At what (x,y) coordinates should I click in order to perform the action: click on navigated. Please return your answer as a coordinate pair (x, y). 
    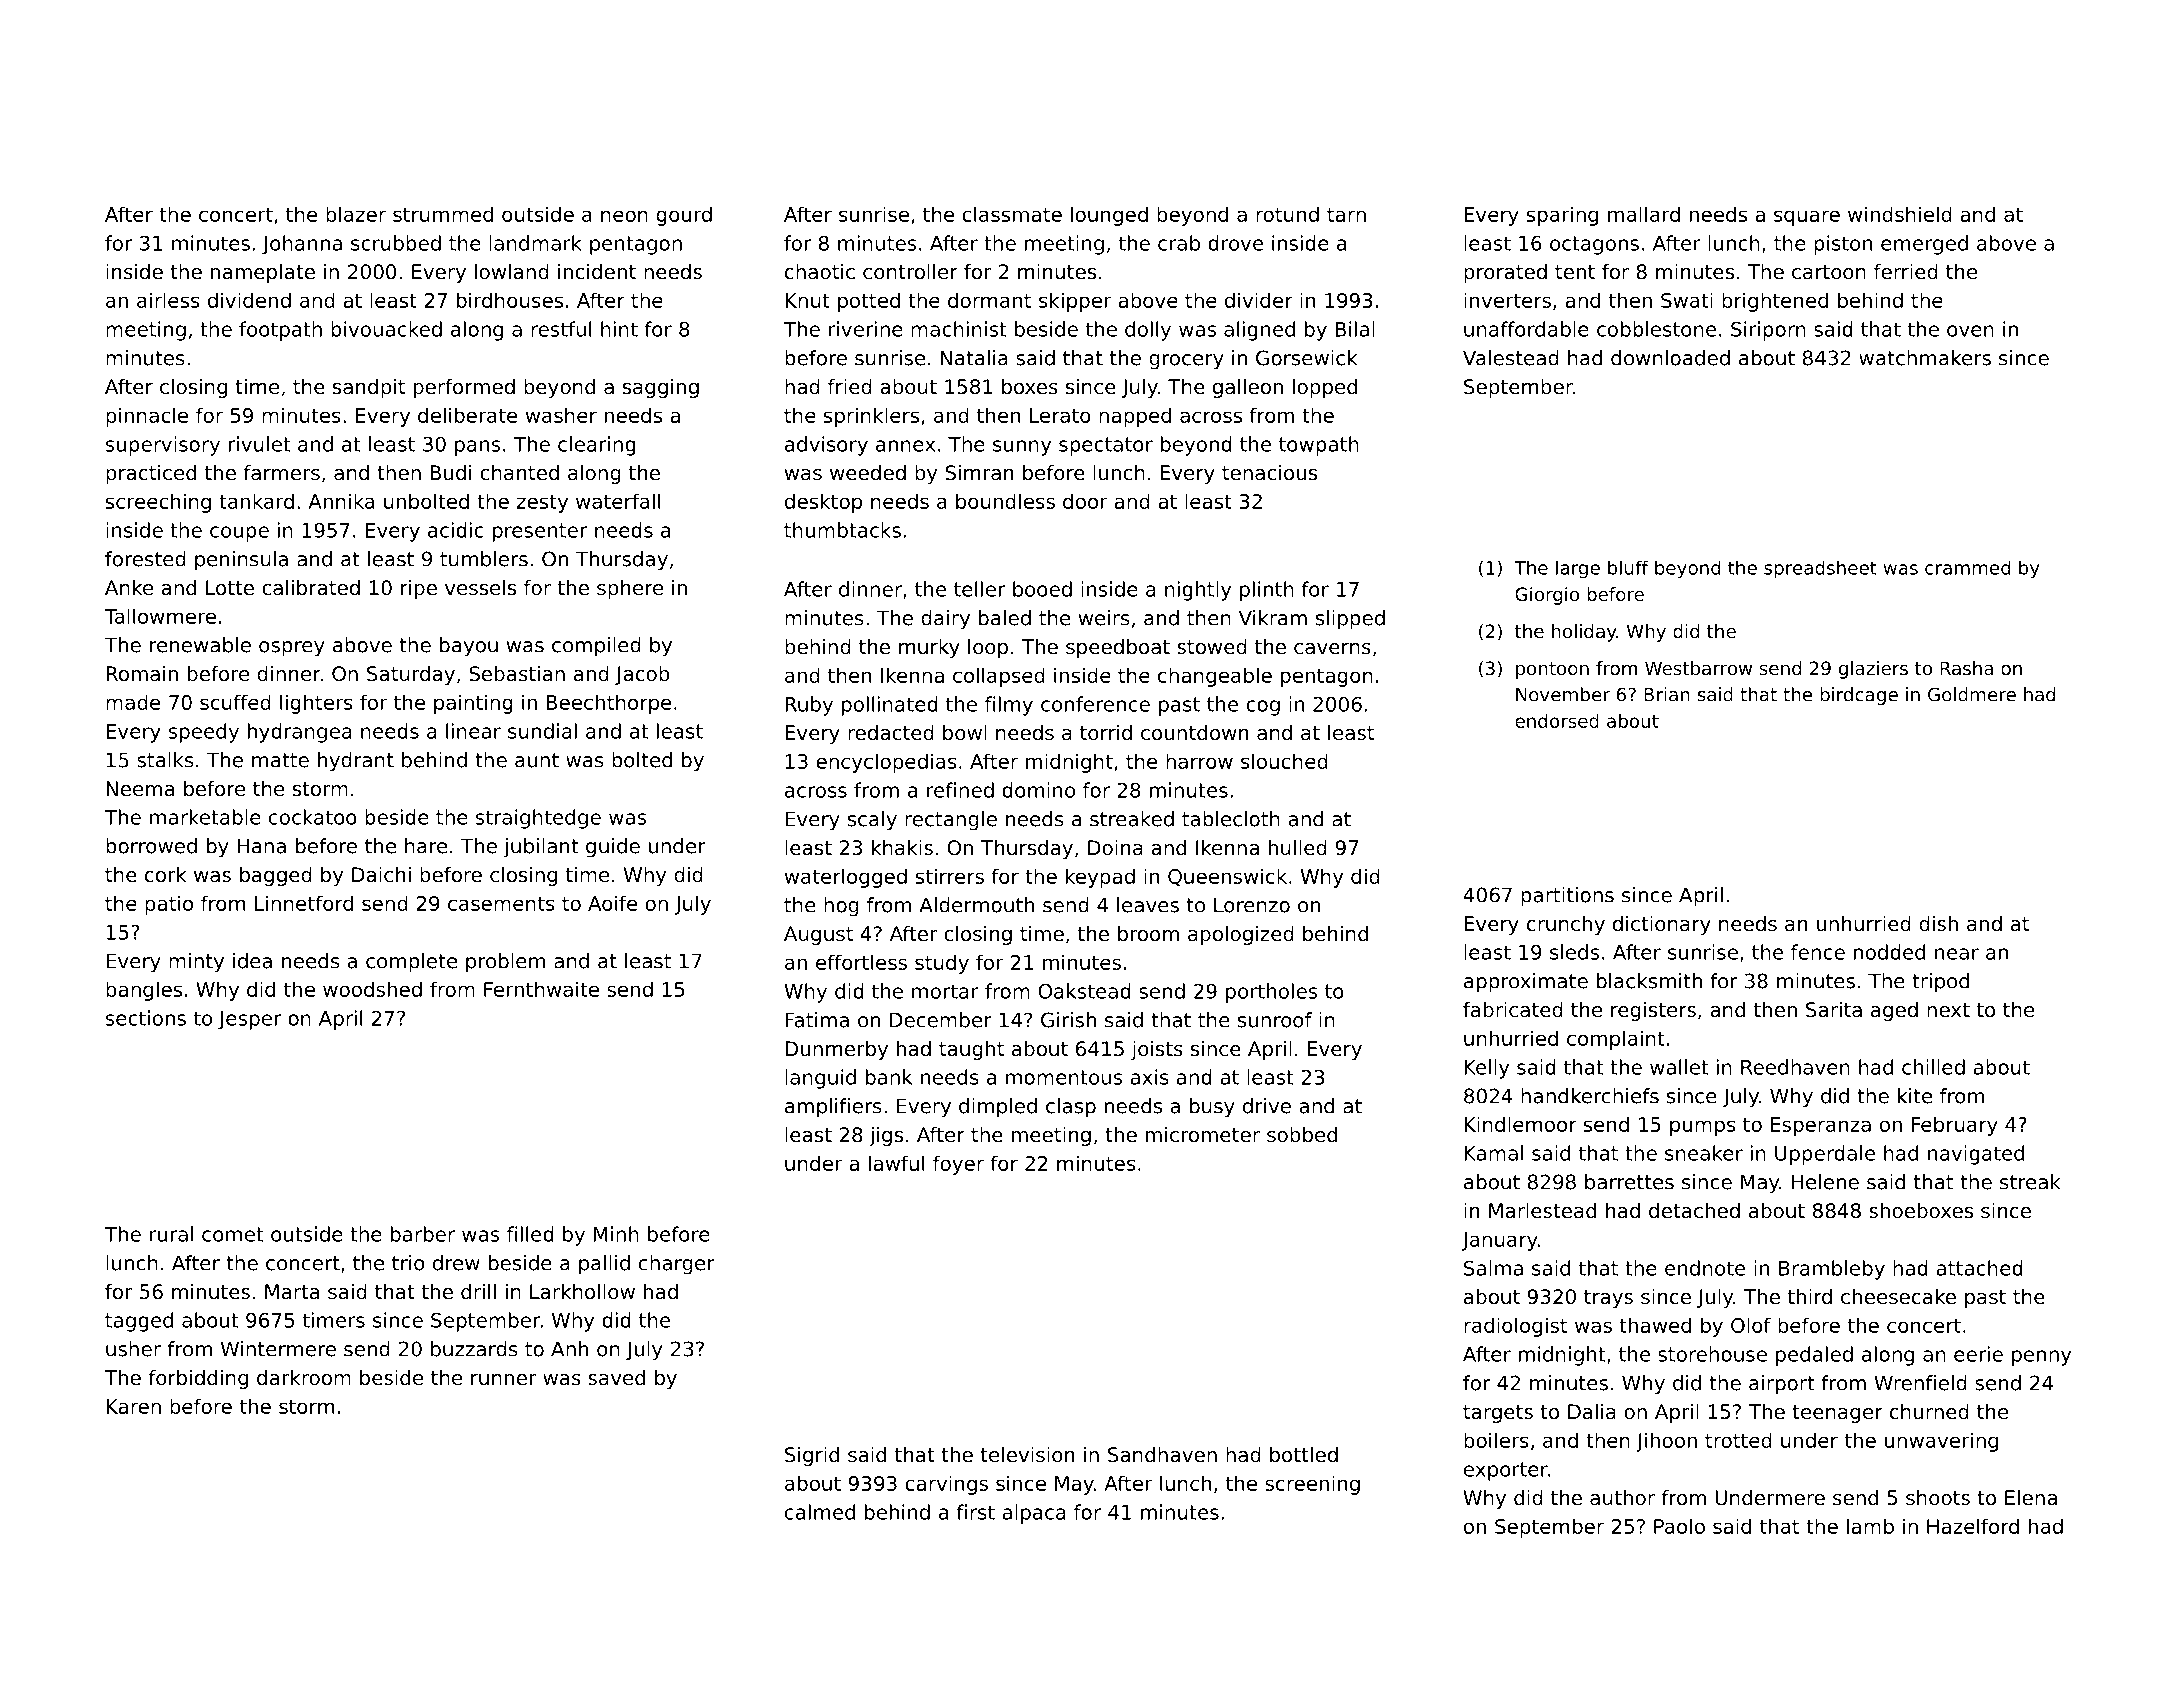
    Looking at the image, I should click on (1976, 1155).
